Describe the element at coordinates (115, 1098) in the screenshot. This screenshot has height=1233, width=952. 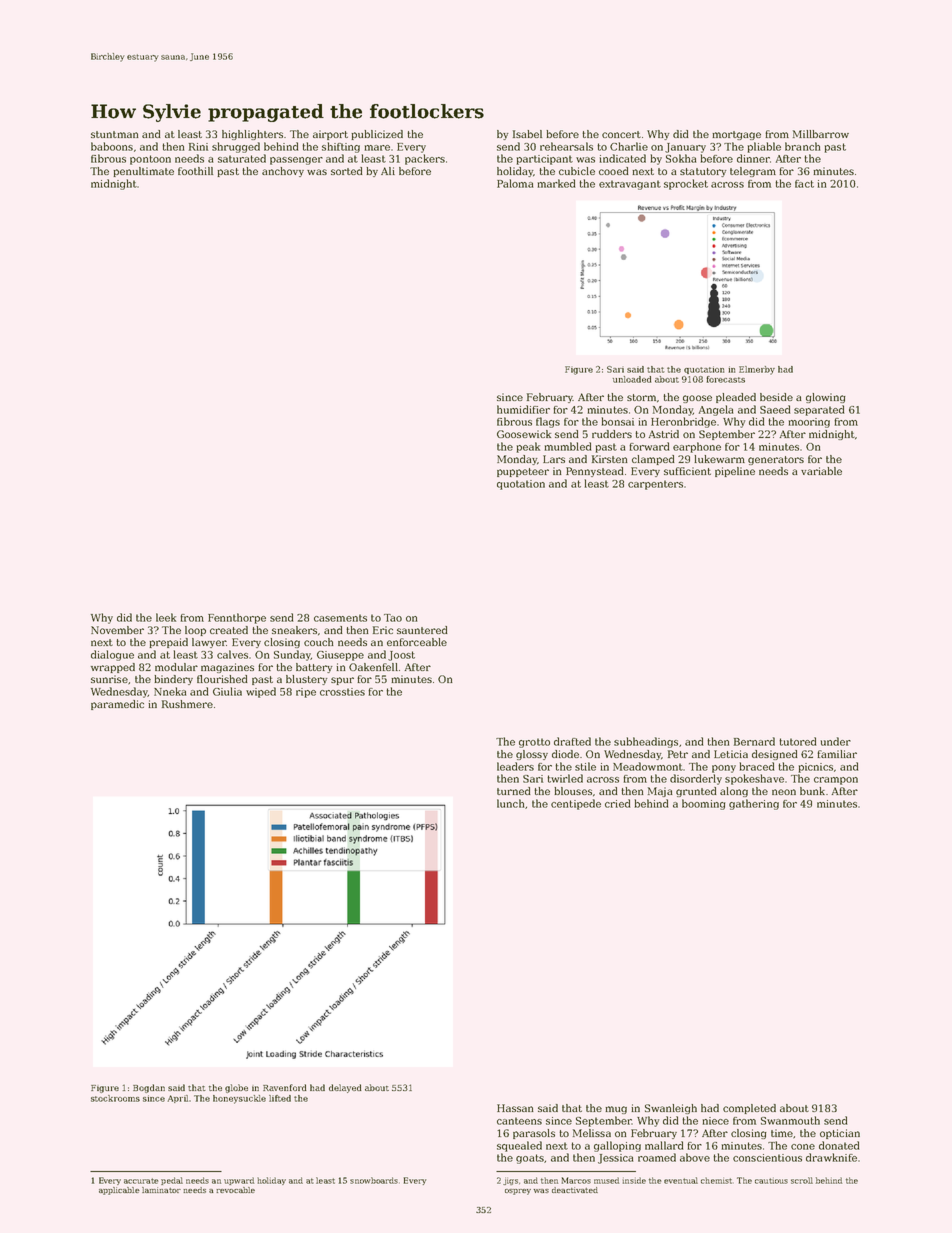
I see `stockrooms` at that location.
